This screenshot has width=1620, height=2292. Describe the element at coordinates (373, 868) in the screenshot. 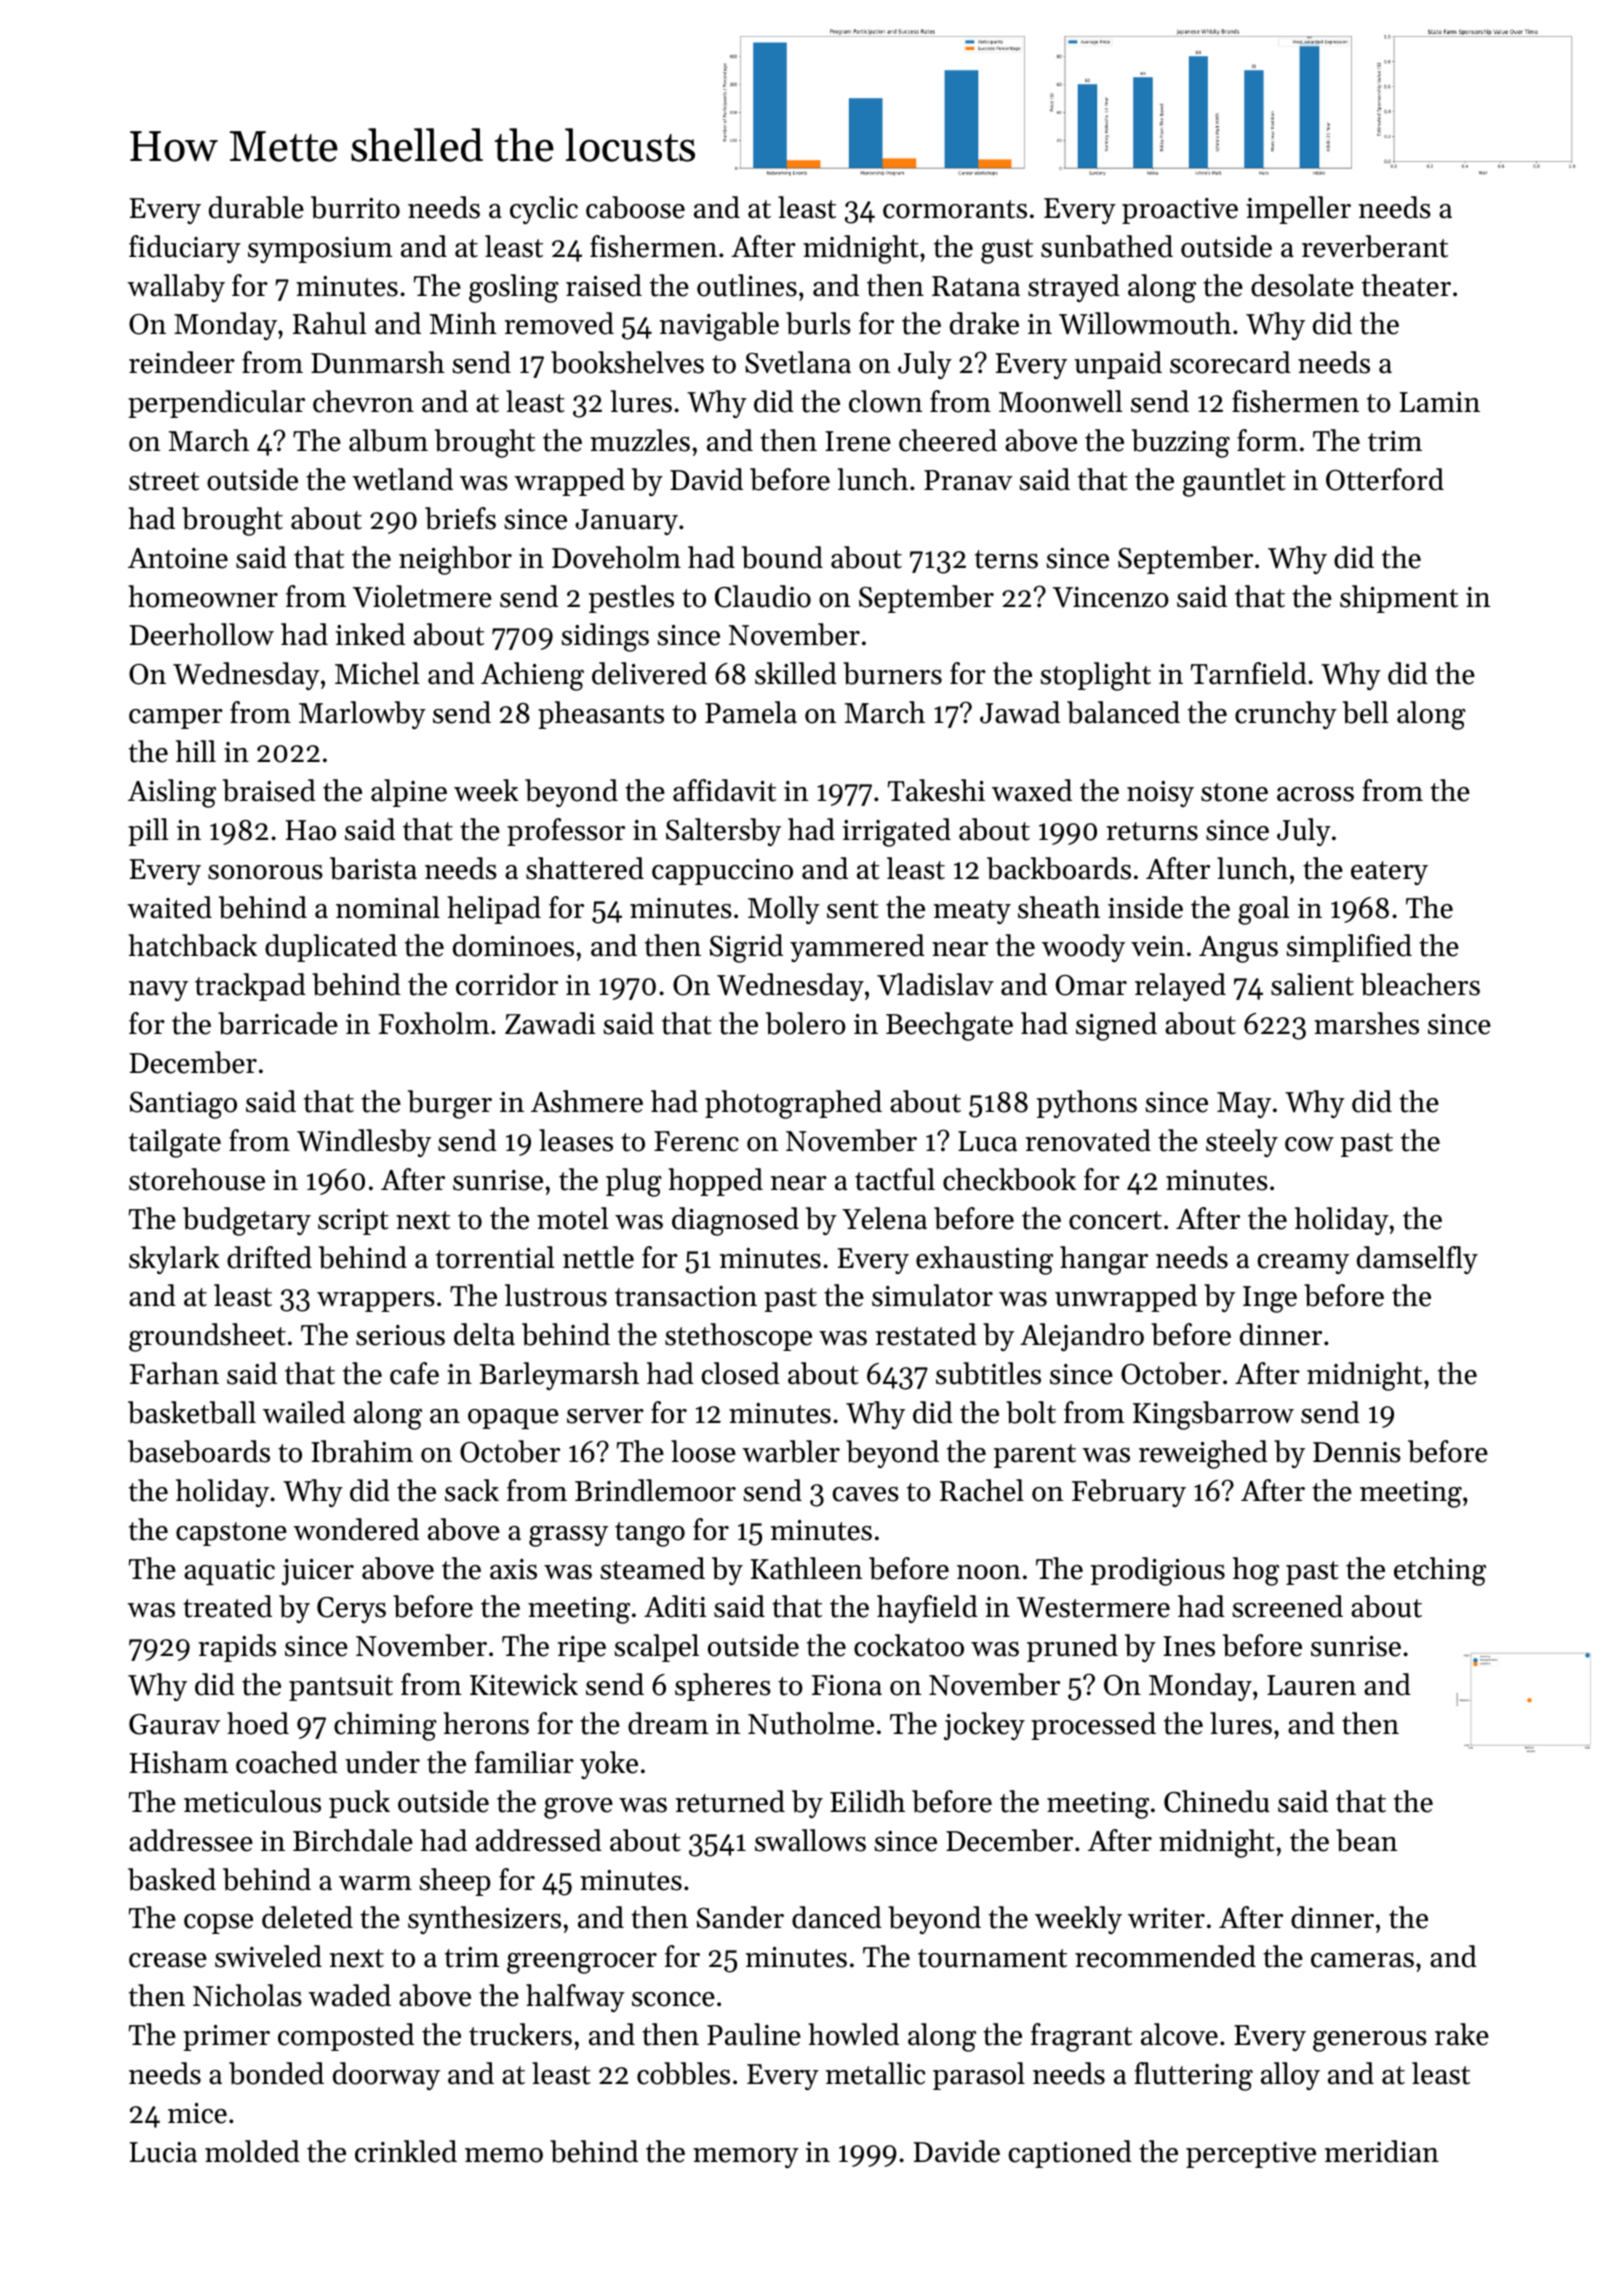

I see `barista` at that location.
